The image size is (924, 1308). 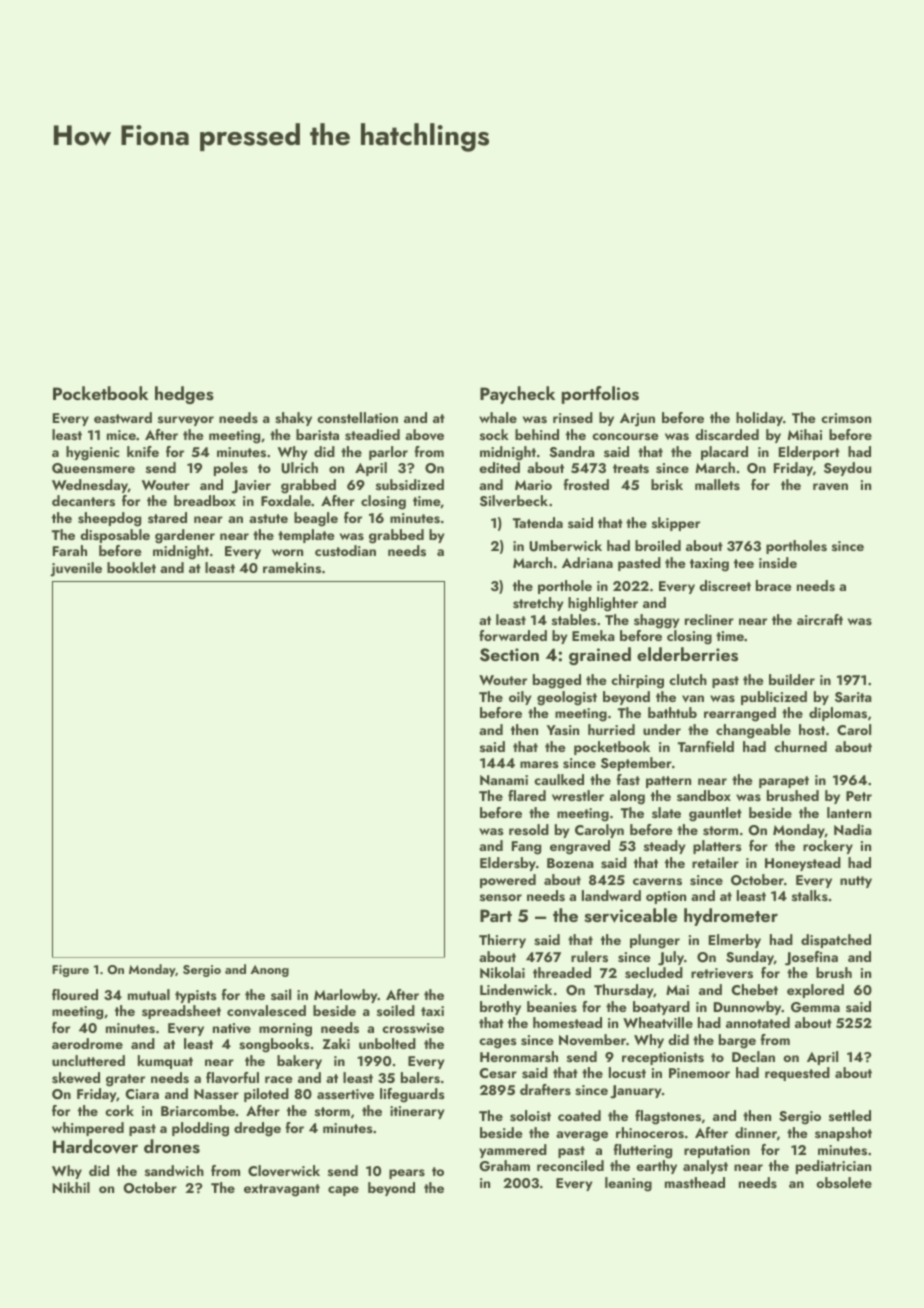 I want to click on spreadsheet, so click(x=181, y=1012).
